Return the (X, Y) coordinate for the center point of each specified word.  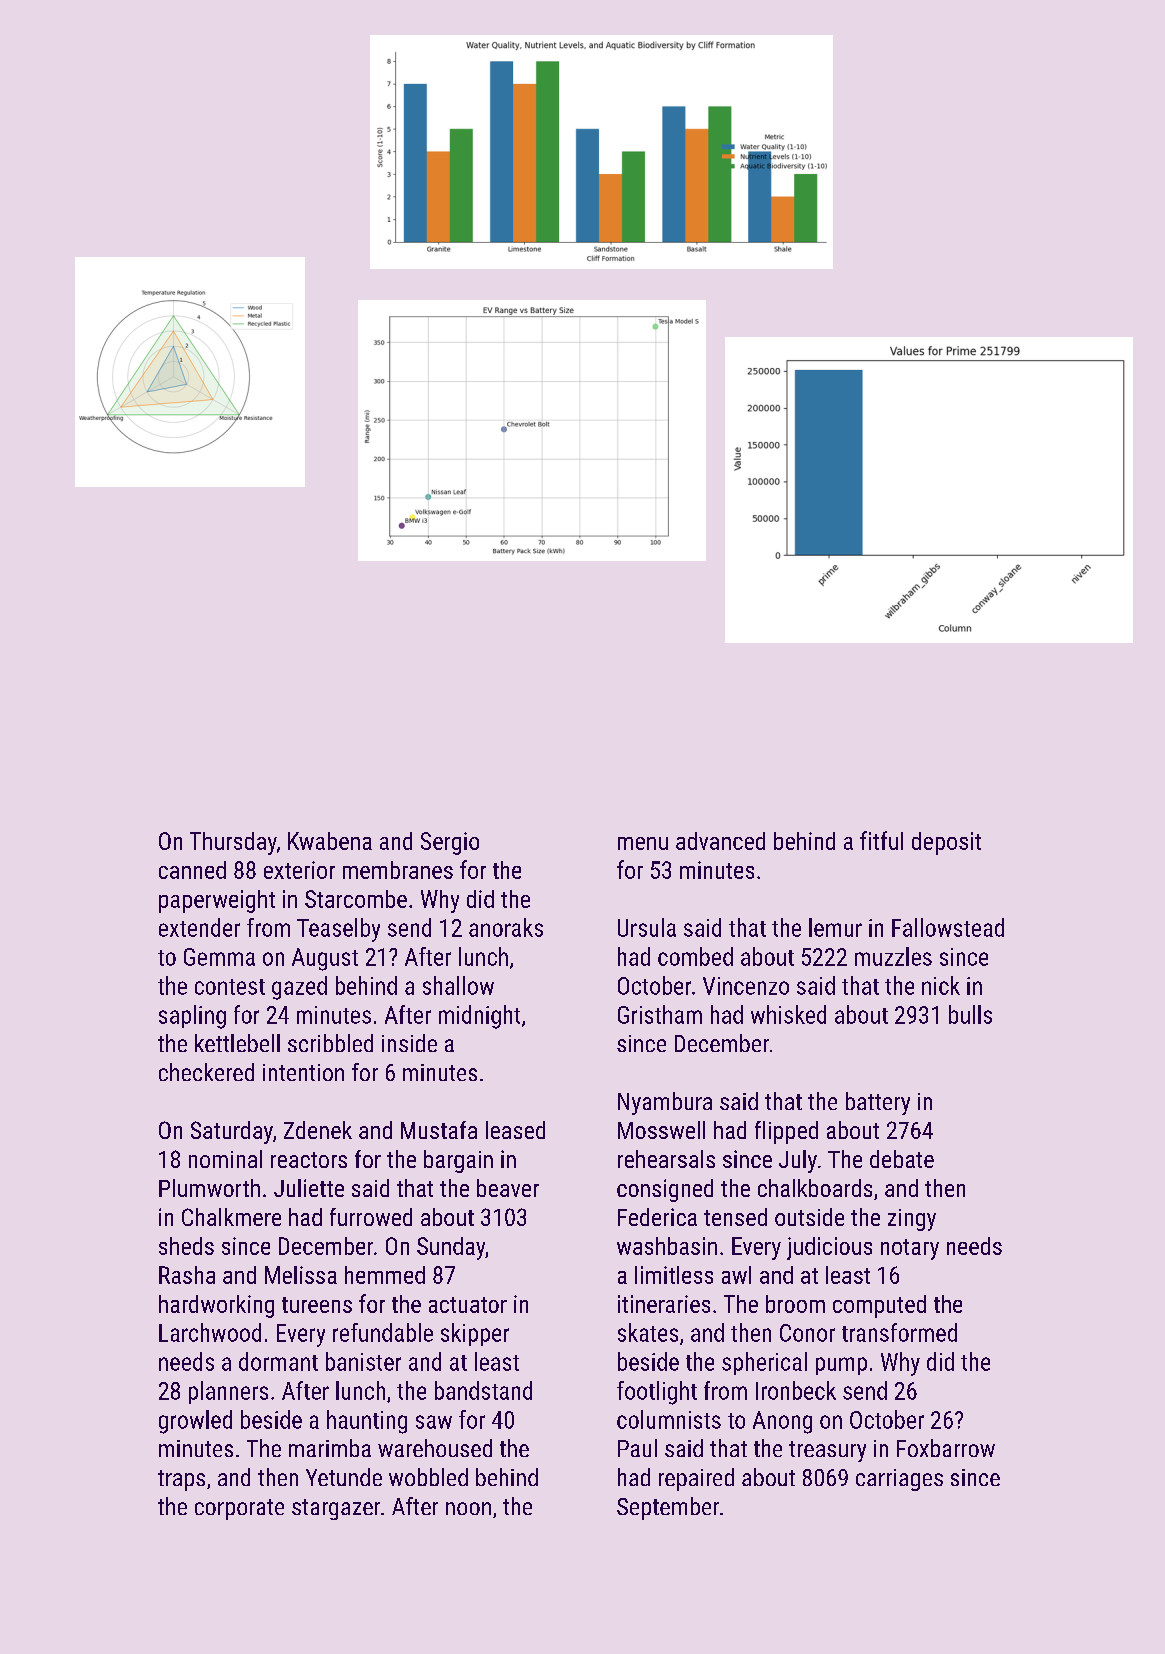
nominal (225, 1159)
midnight (479, 1017)
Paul (637, 1448)
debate (902, 1159)
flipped (786, 1132)
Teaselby (338, 930)
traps (181, 1480)
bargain (458, 1161)
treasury (827, 1451)
